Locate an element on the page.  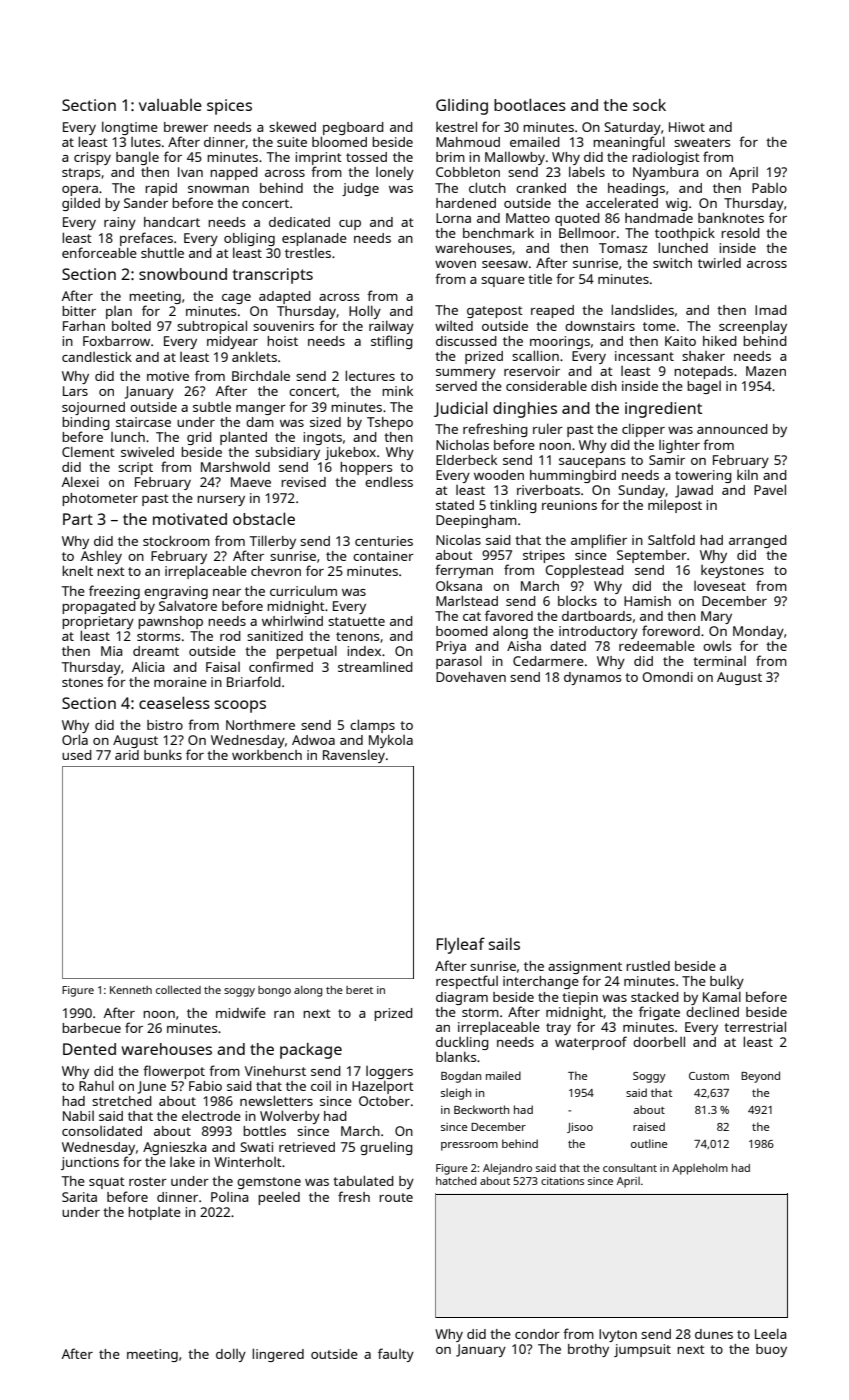
valuable is located at coordinates (170, 105).
